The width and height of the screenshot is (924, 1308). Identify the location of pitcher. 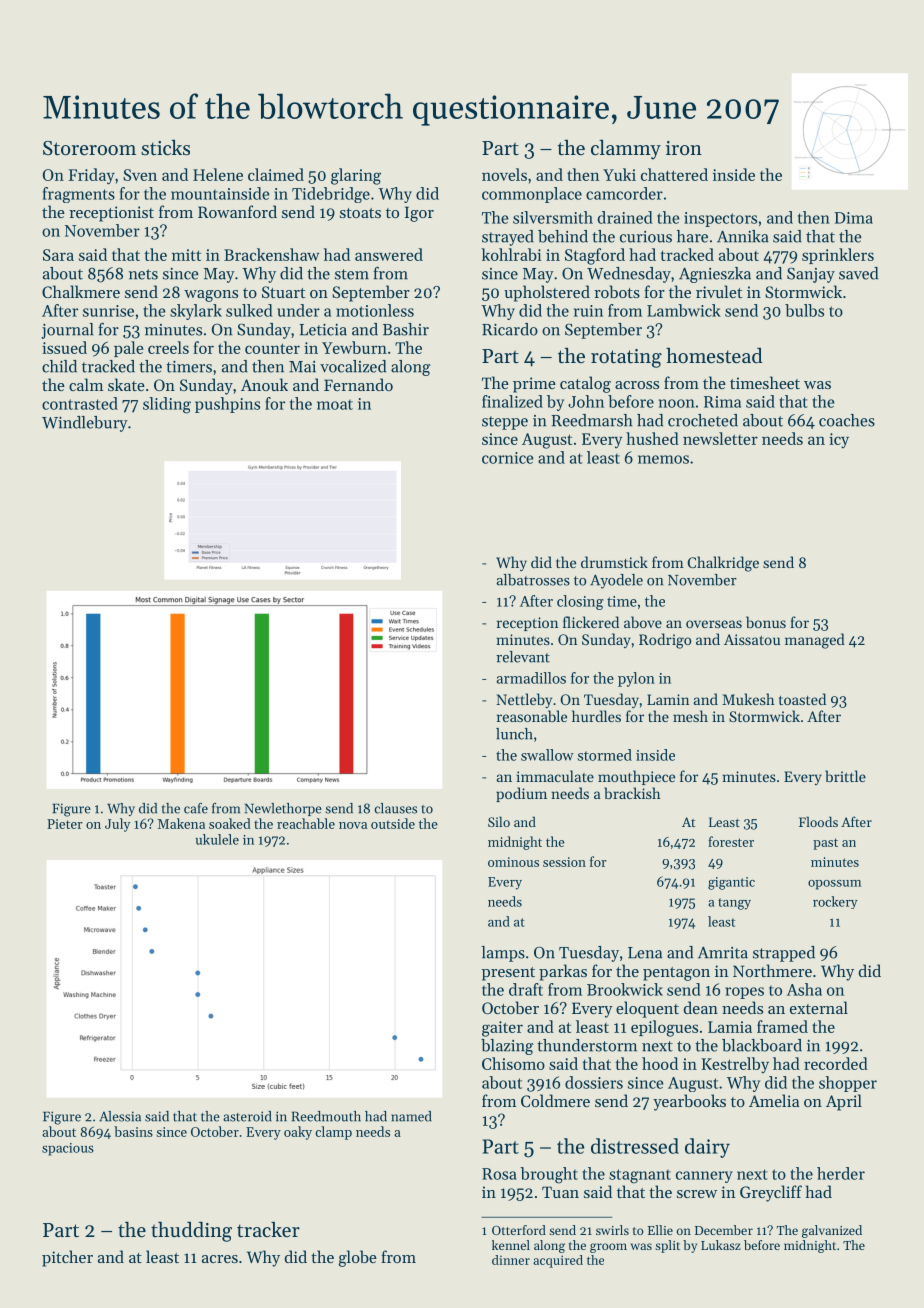
(67, 1258).
